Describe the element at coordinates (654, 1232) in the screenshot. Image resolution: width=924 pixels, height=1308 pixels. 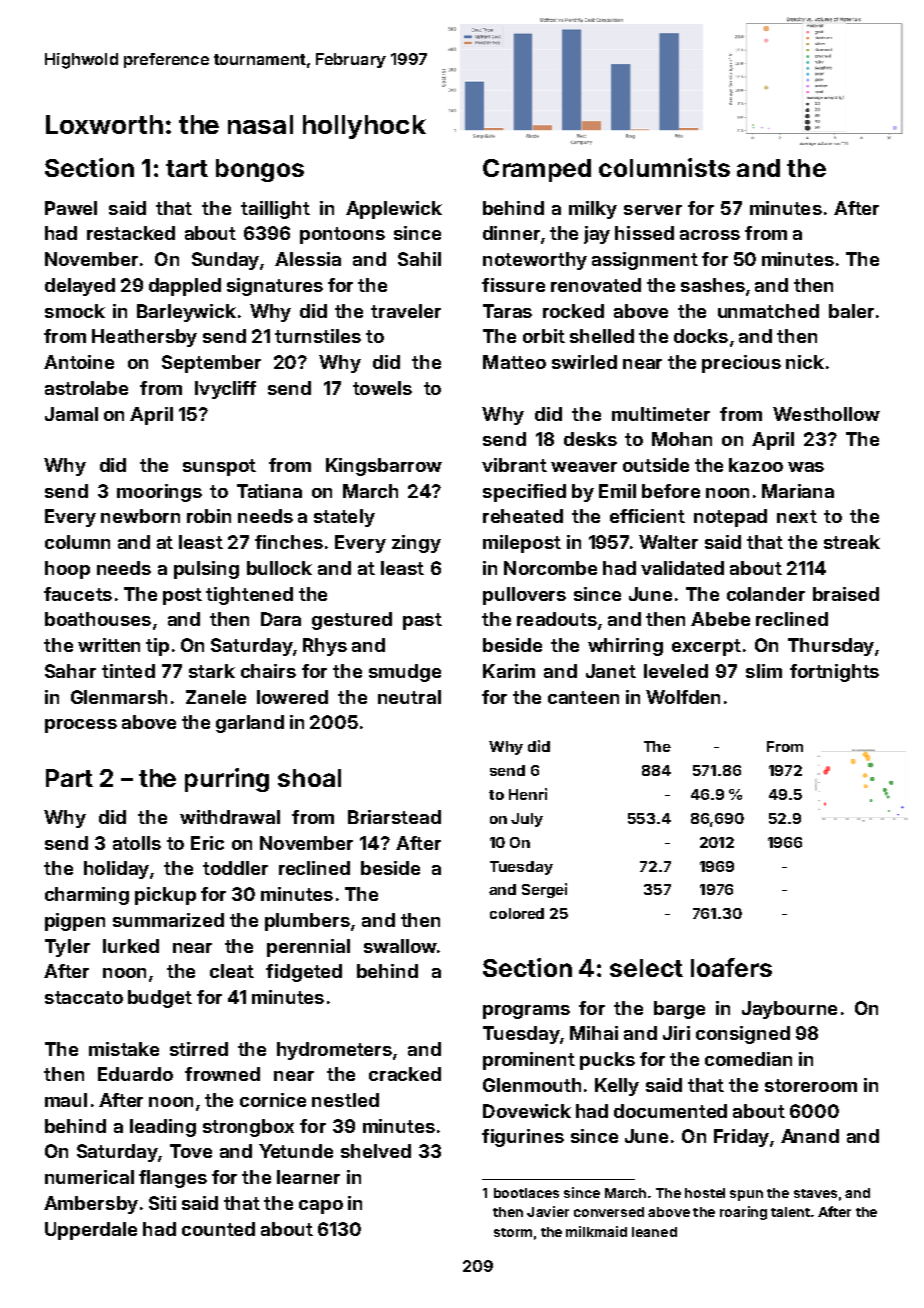
I see `leaned` at that location.
